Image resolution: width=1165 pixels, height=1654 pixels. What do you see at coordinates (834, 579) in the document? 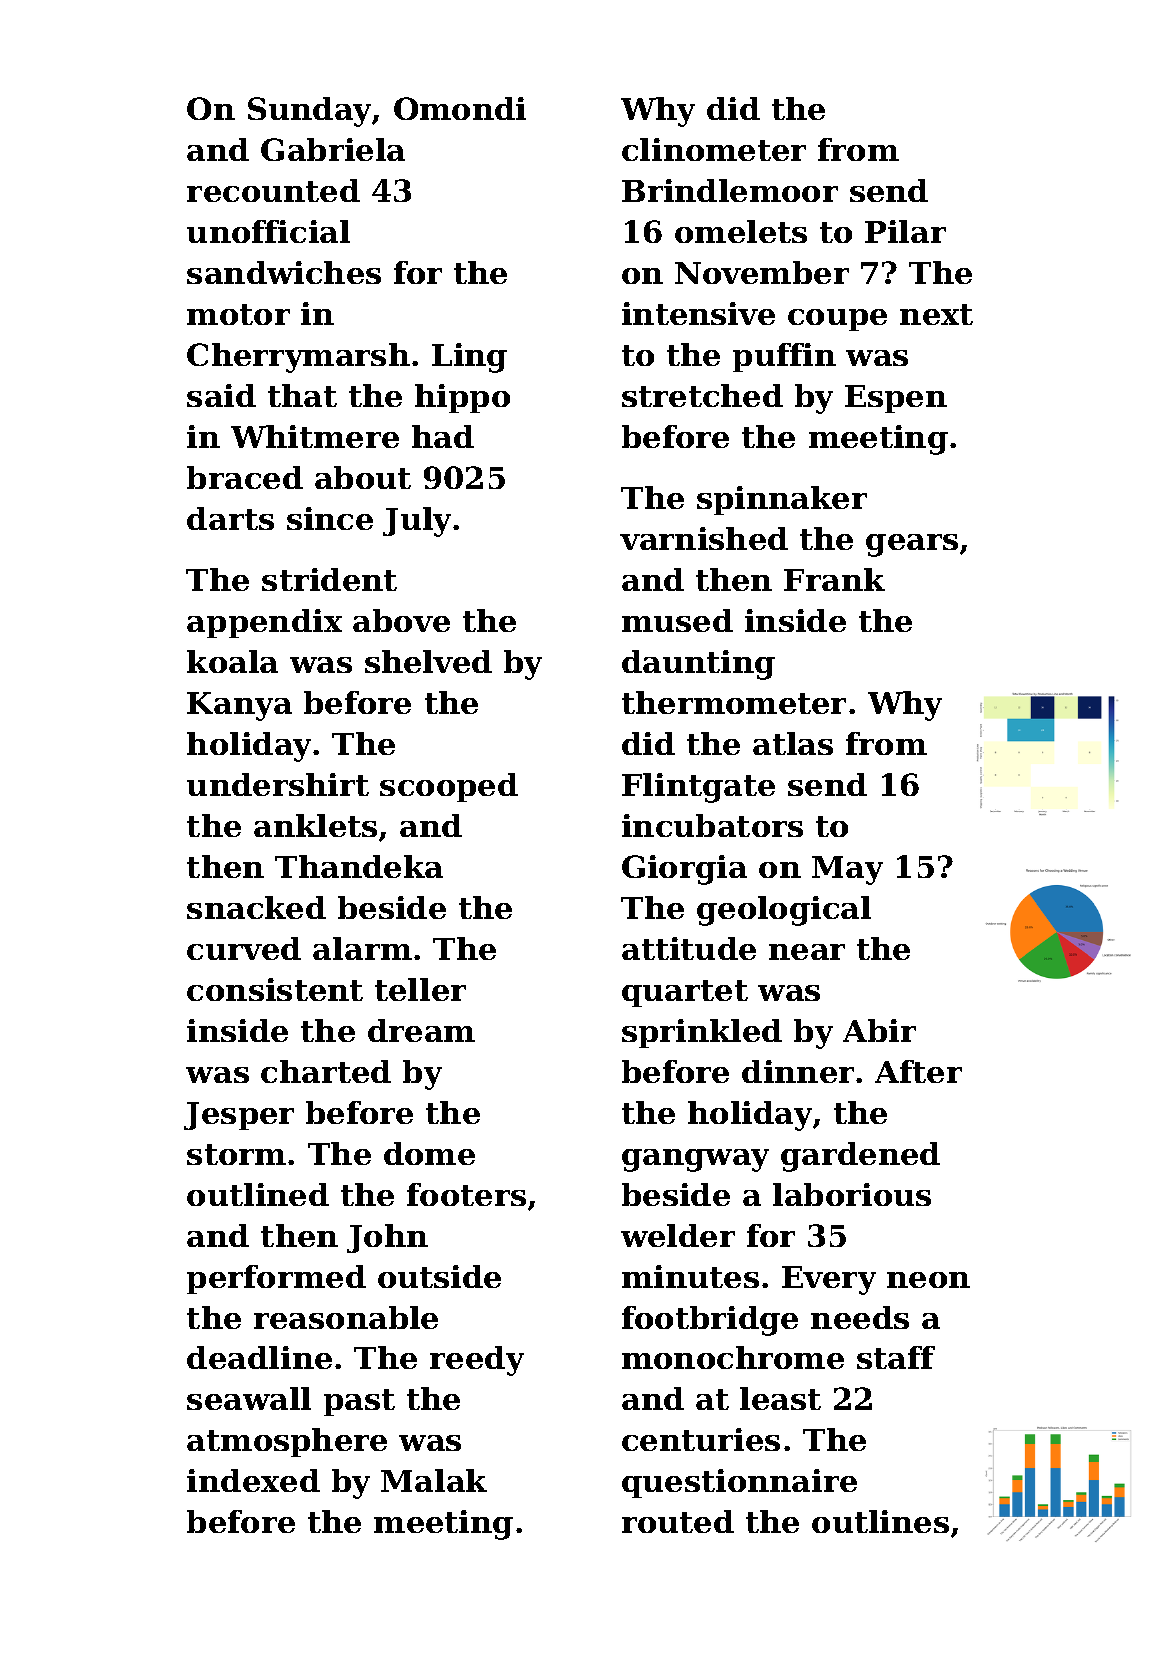
I see `Frank` at bounding box center [834, 579].
